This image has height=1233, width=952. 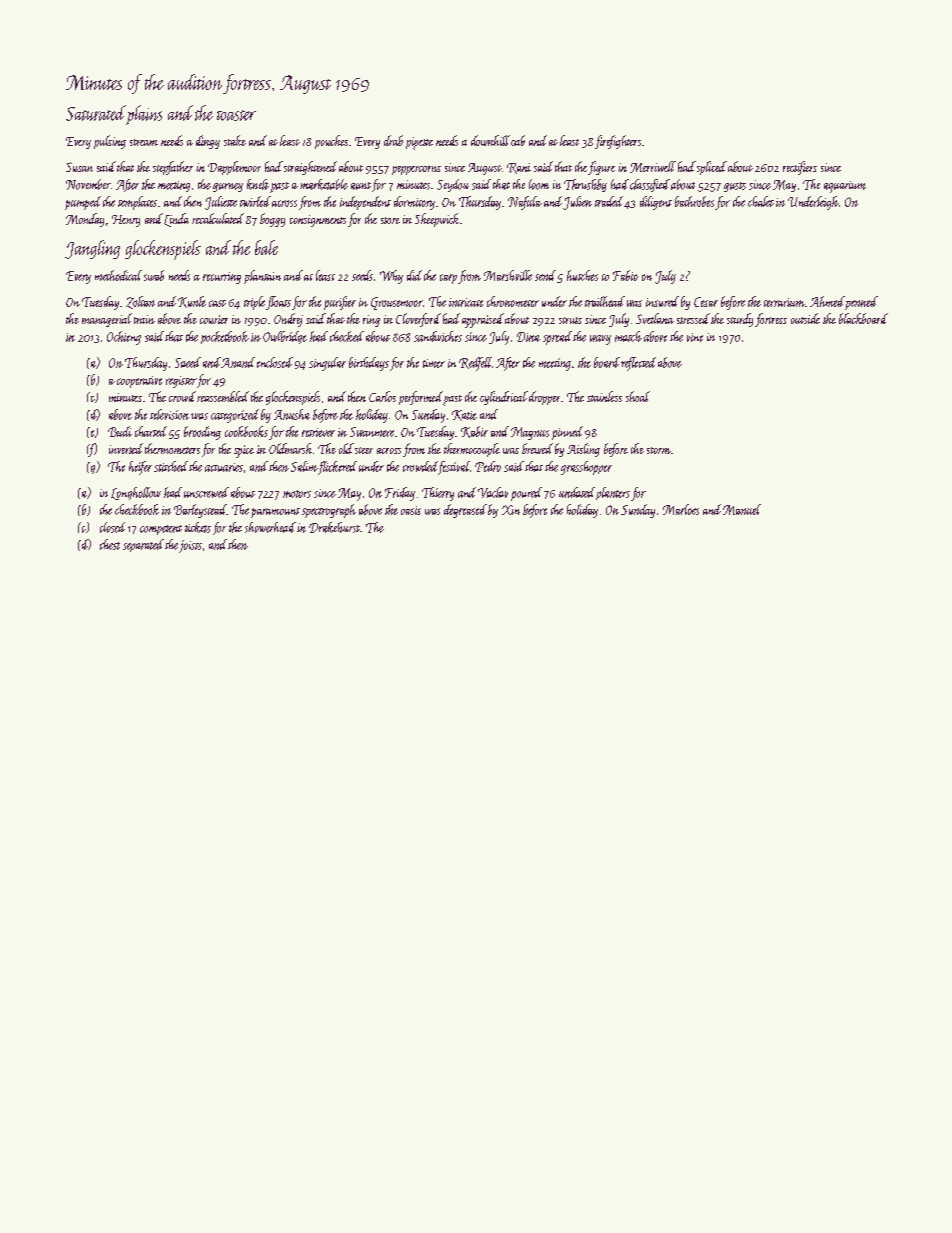 What do you see at coordinates (144, 115) in the image?
I see `plains` at bounding box center [144, 115].
